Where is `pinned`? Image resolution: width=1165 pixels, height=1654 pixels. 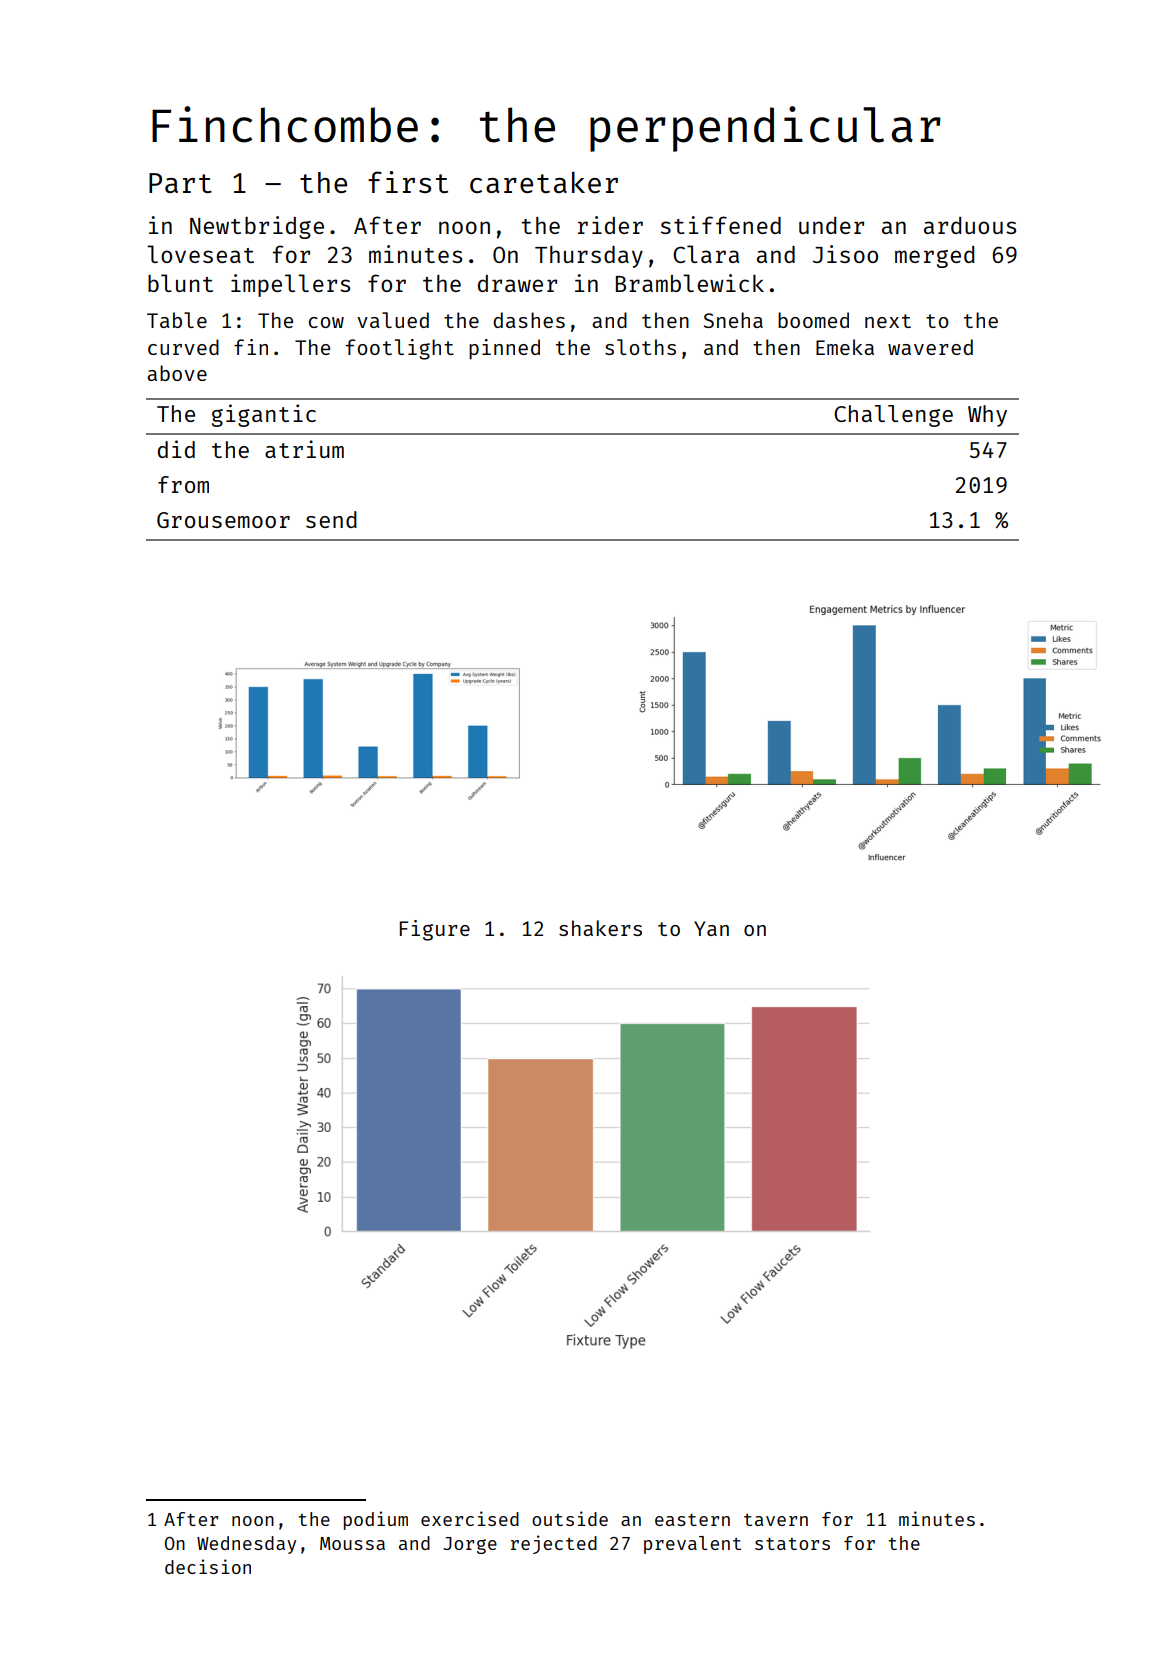 pinned is located at coordinates (504, 349).
